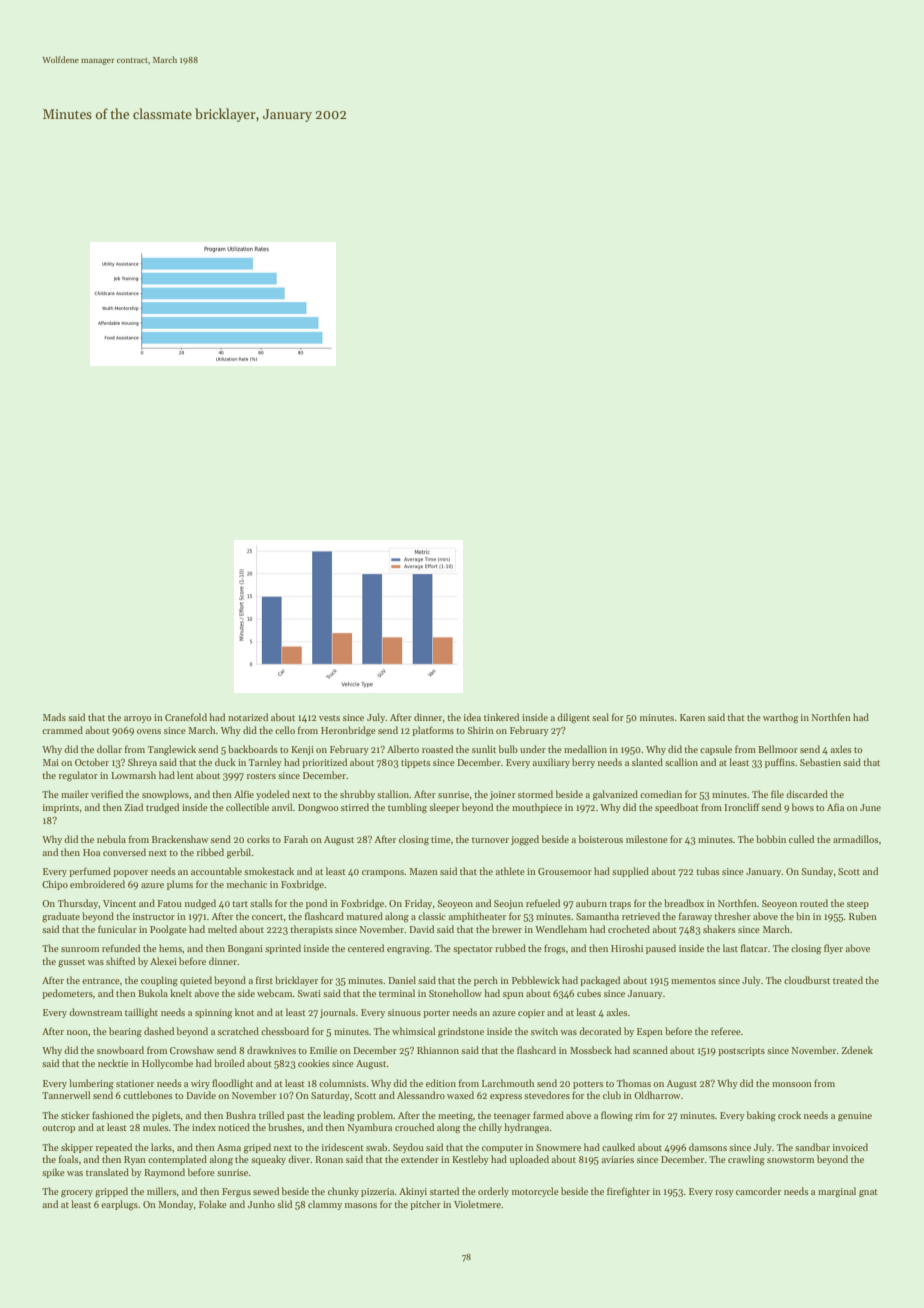 The image size is (924, 1308). Describe the element at coordinates (133, 807) in the screenshot. I see `Ziad` at that location.
